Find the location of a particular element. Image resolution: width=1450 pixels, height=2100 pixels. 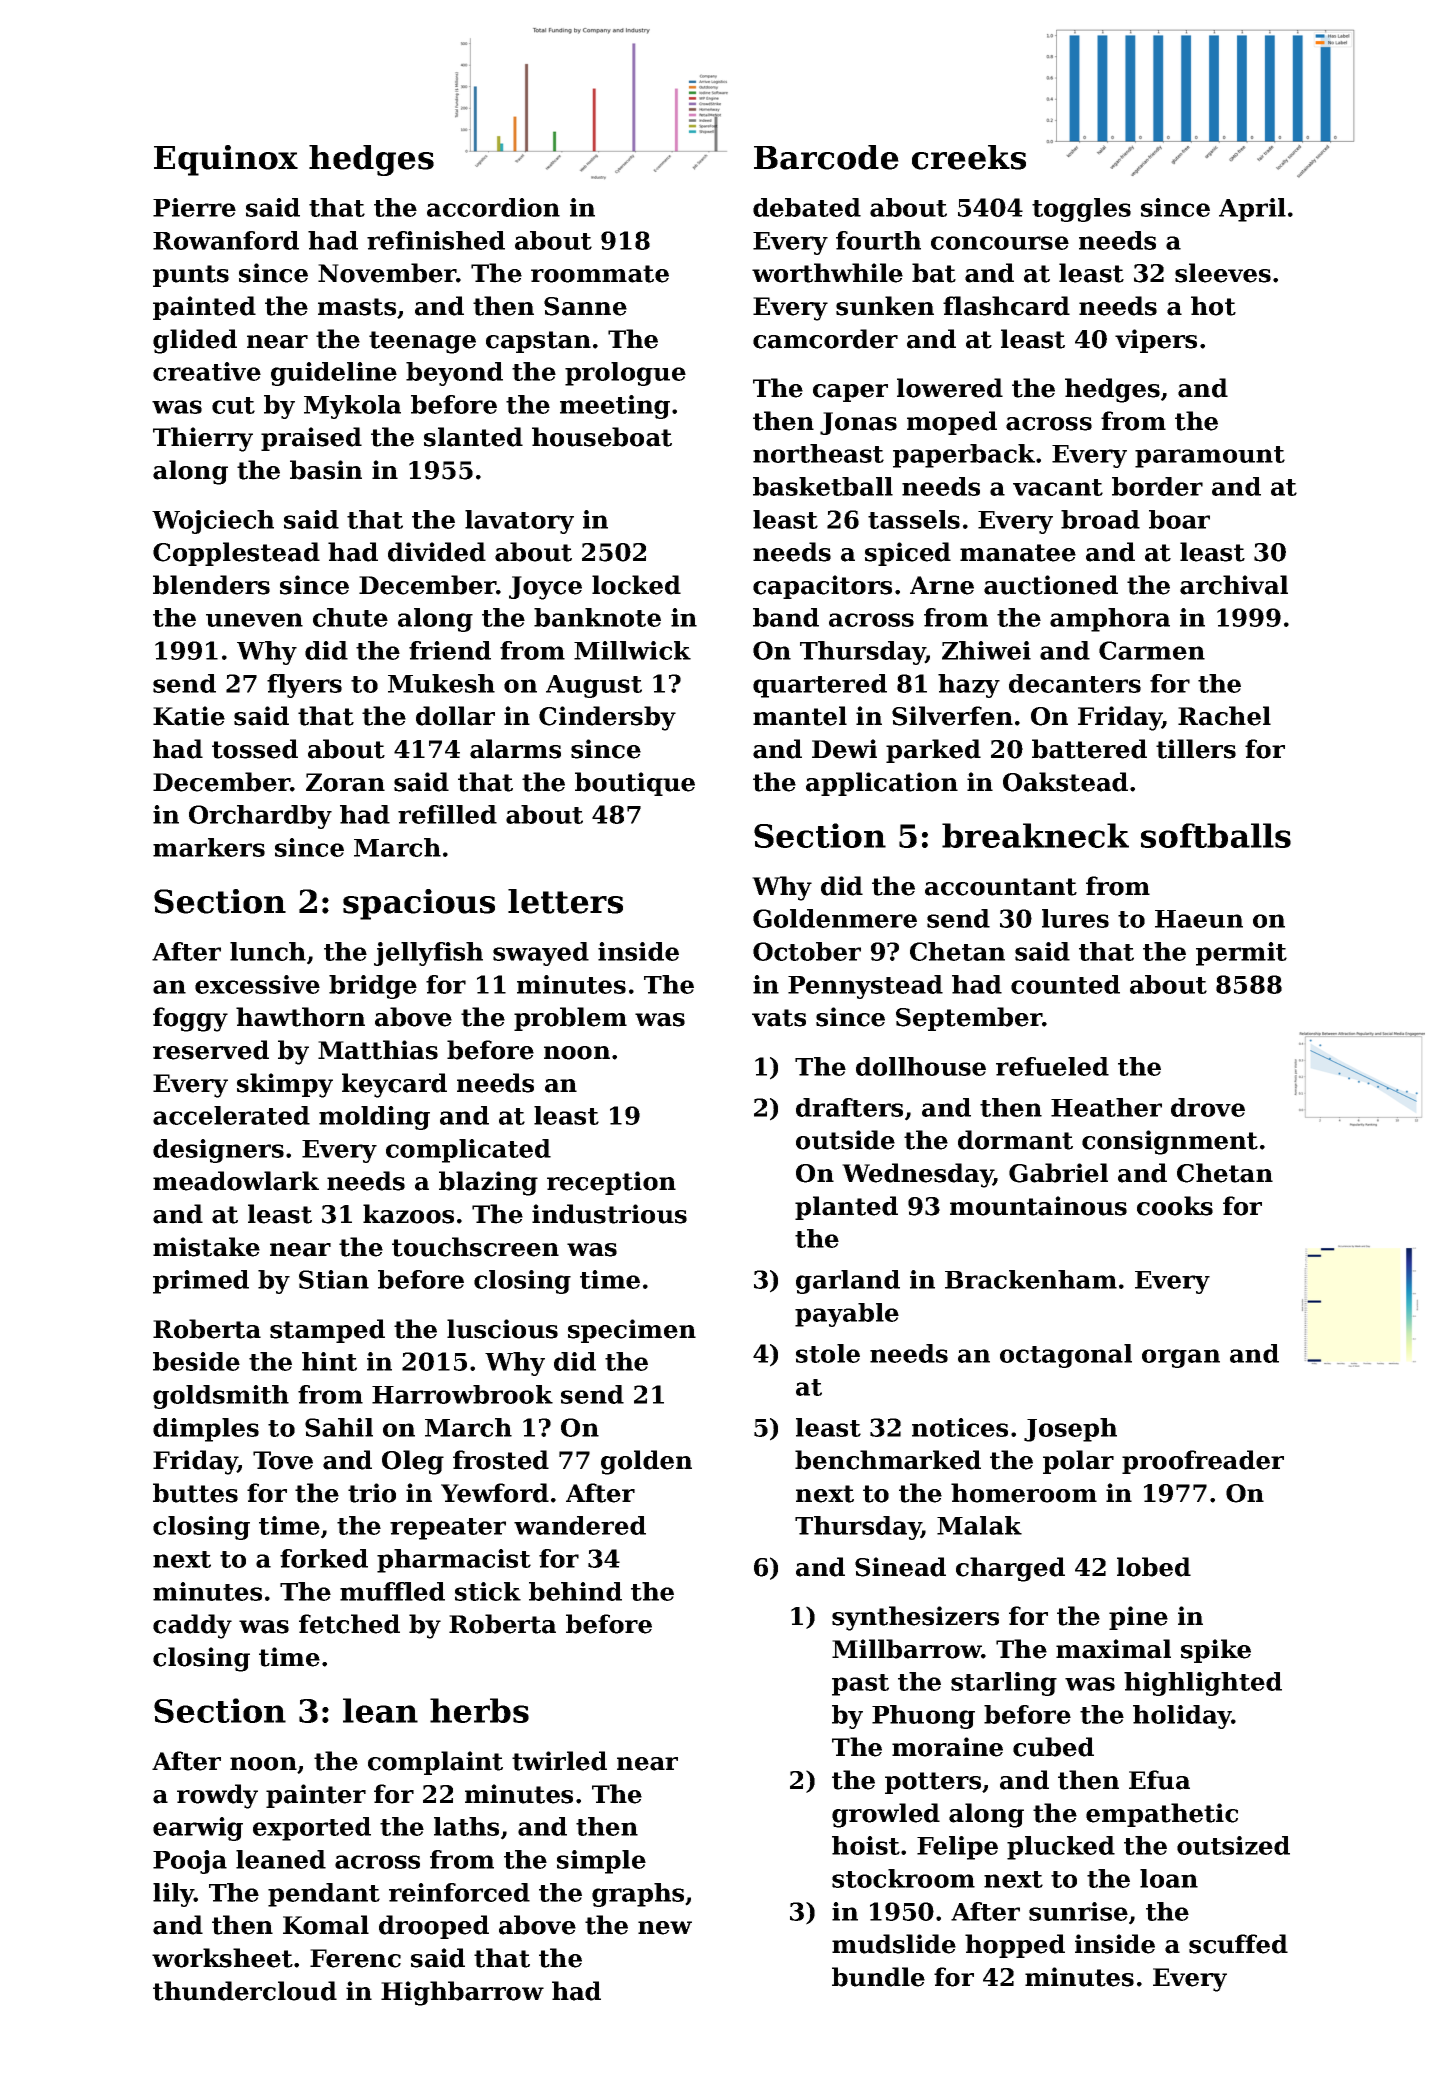

rowdy is located at coordinates (217, 1796).
